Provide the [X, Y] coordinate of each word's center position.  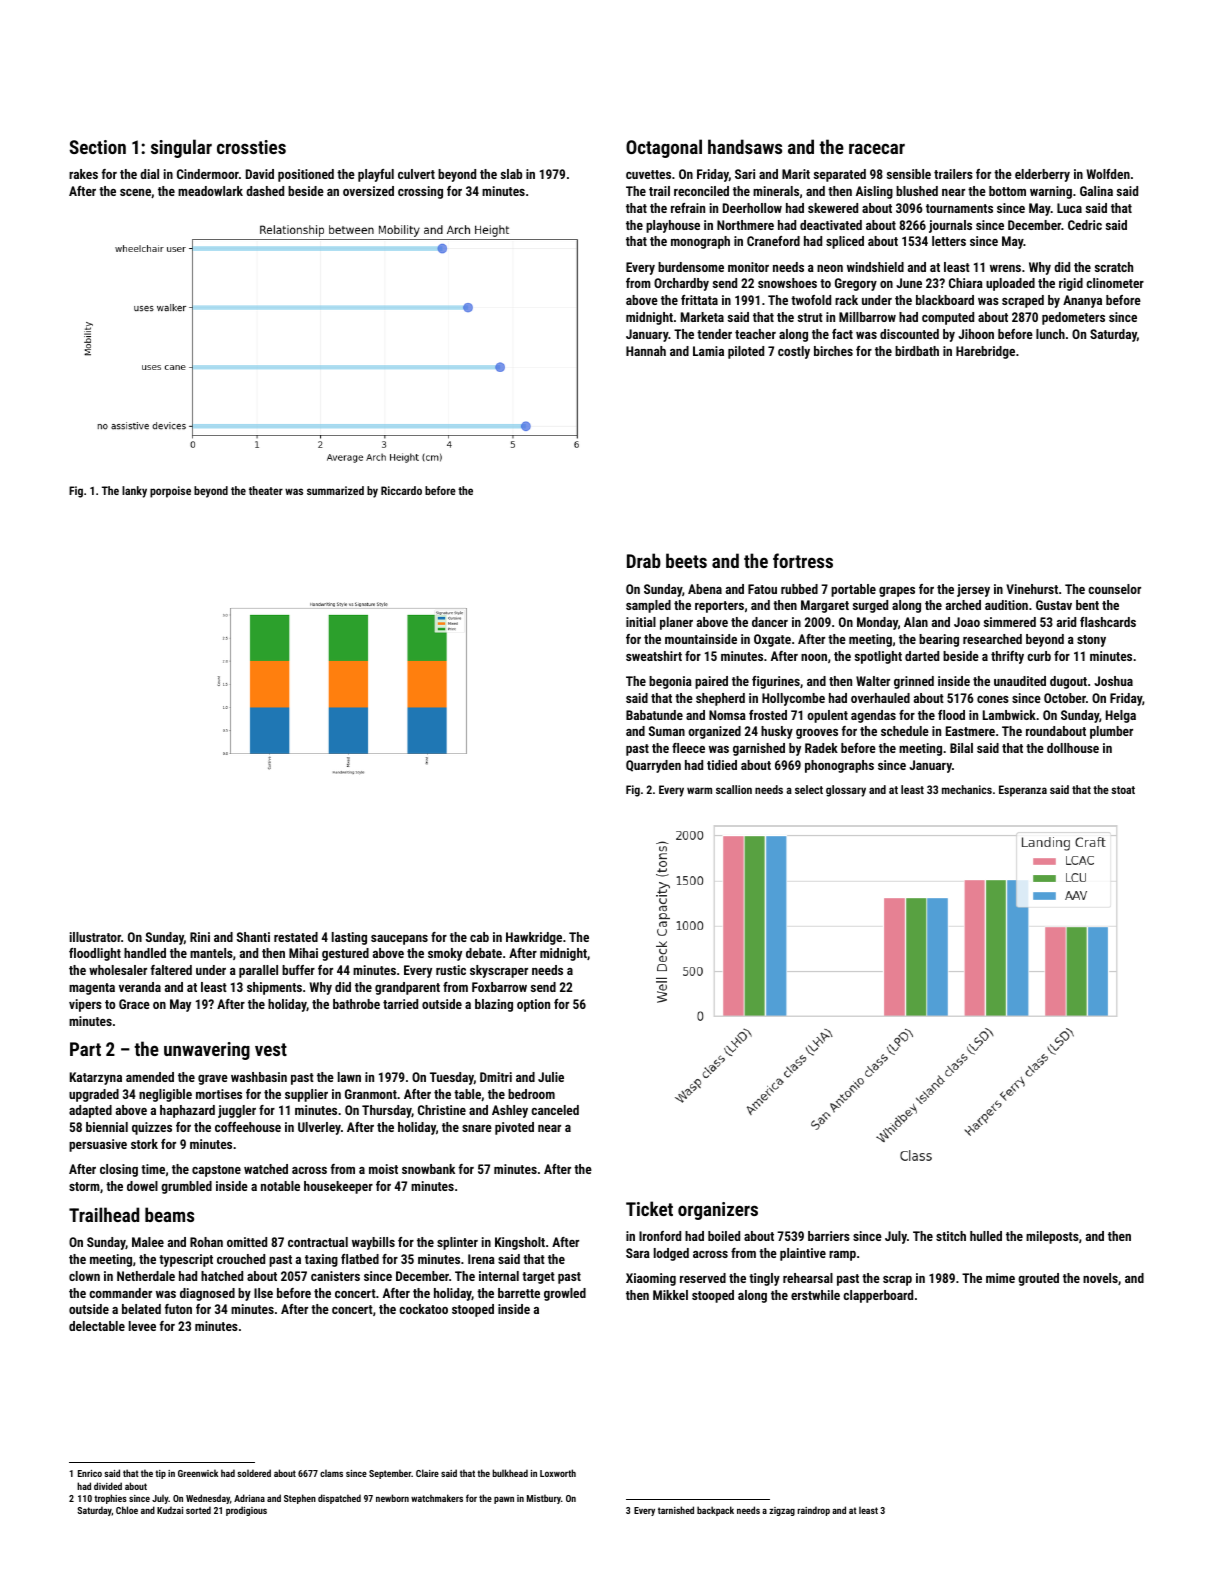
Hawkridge [534, 938]
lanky [134, 492]
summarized [335, 490]
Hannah [646, 351]
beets [686, 560]
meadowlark [210, 191]
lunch [1050, 334]
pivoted [514, 1128]
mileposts [1052, 1237]
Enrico [90, 1473]
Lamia [708, 351]
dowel [142, 1186]
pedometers [1073, 318]
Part [85, 1049]
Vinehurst [1032, 589]
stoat [1123, 790]
